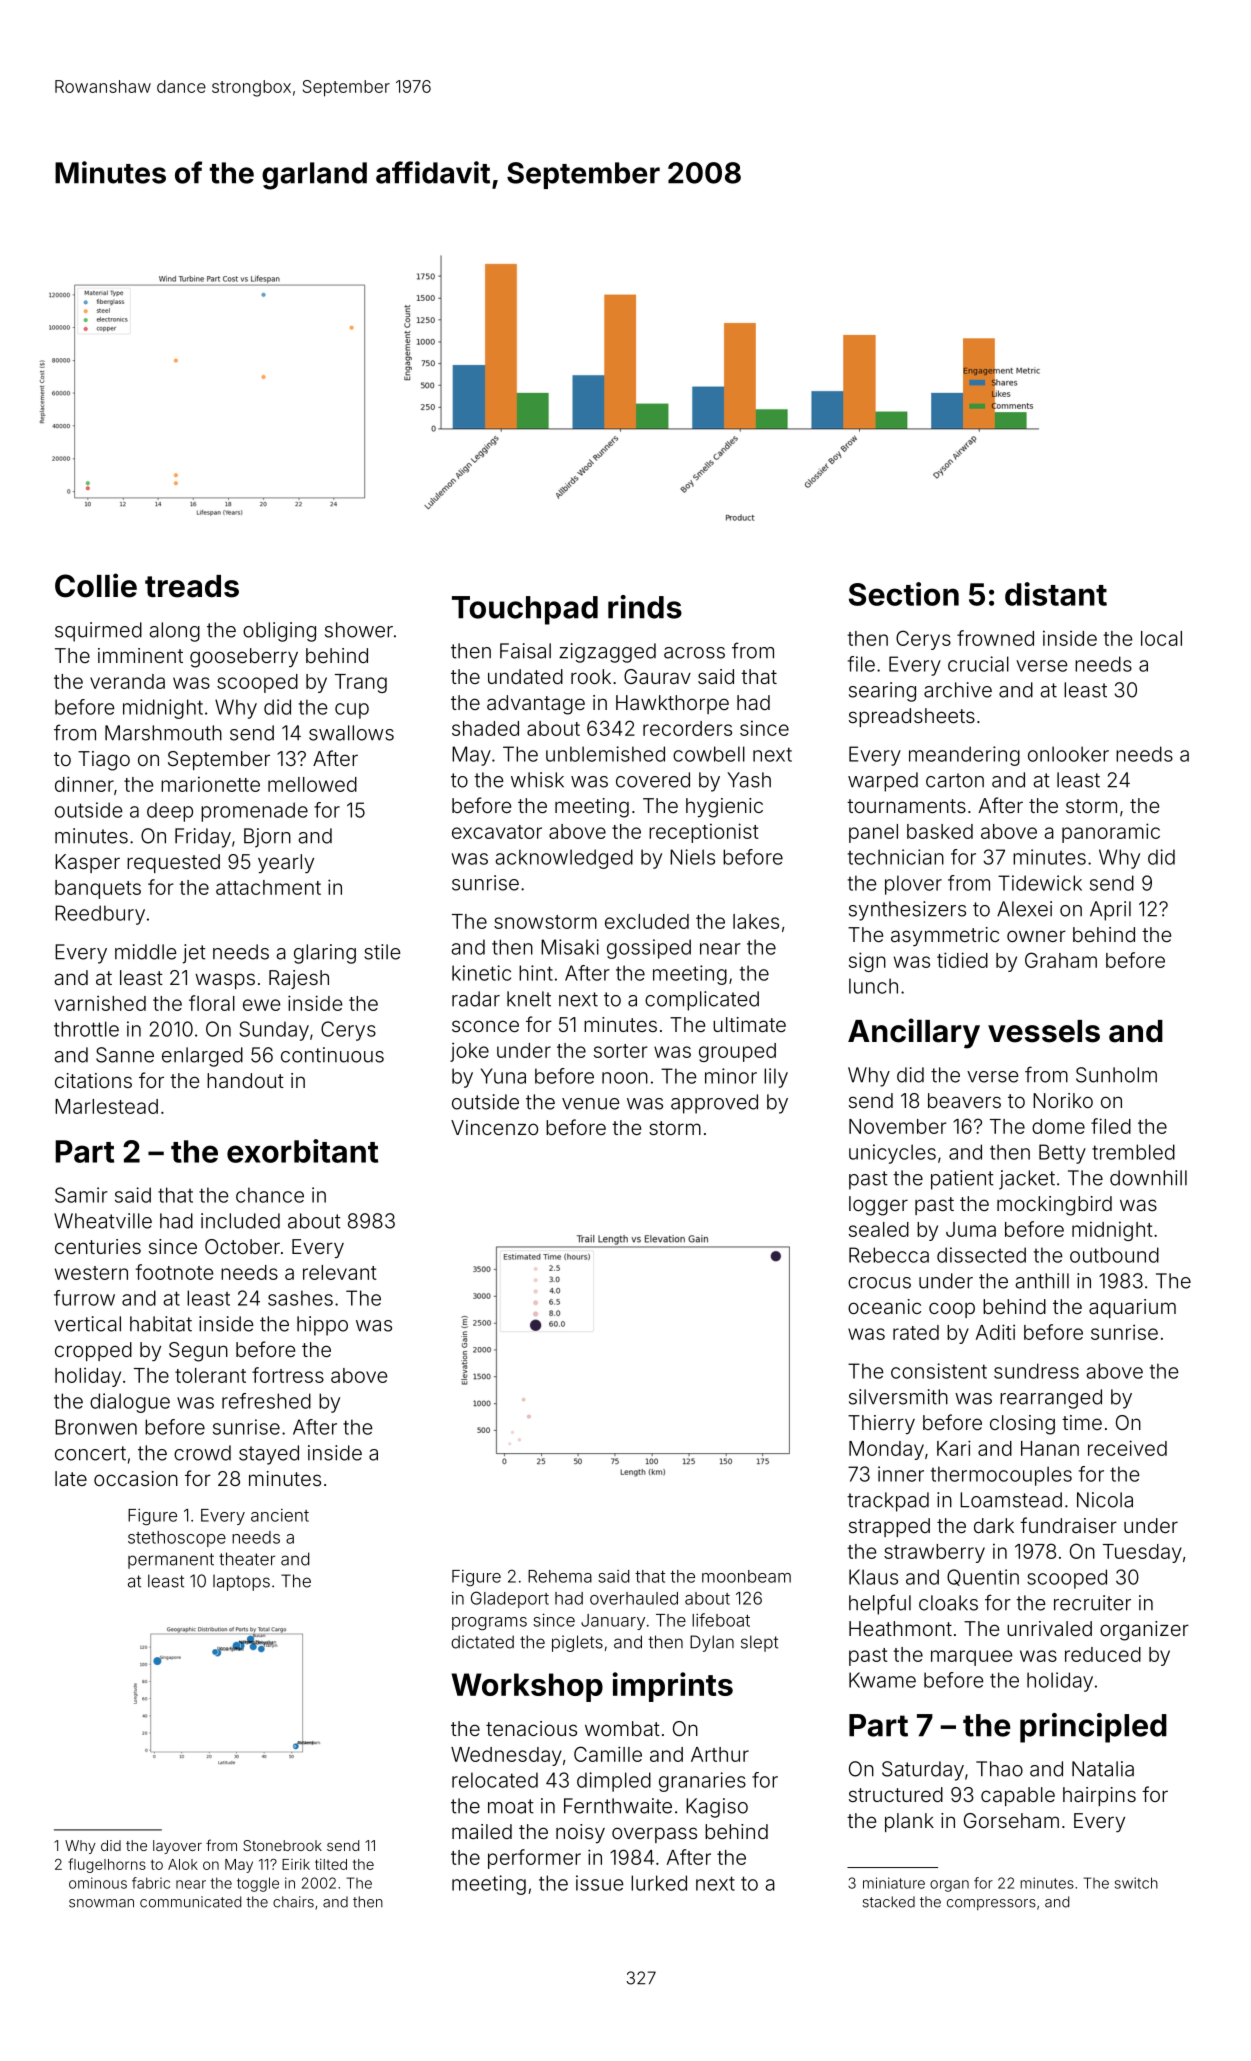 Image resolution: width=1251 pixels, height=2061 pixels. What do you see at coordinates (904, 594) in the document?
I see `Section` at bounding box center [904, 594].
